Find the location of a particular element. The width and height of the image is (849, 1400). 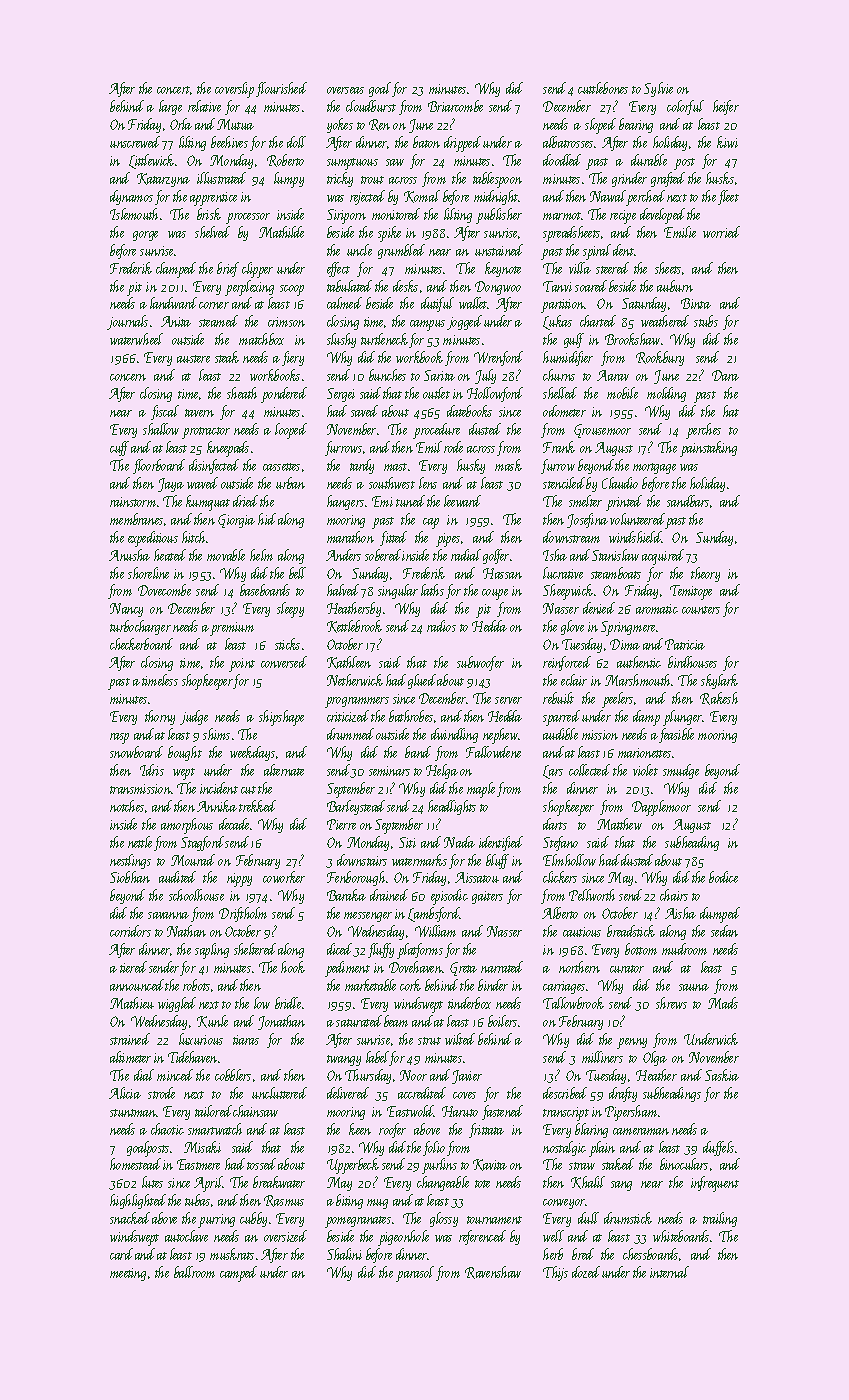

gorge is located at coordinates (145, 236).
